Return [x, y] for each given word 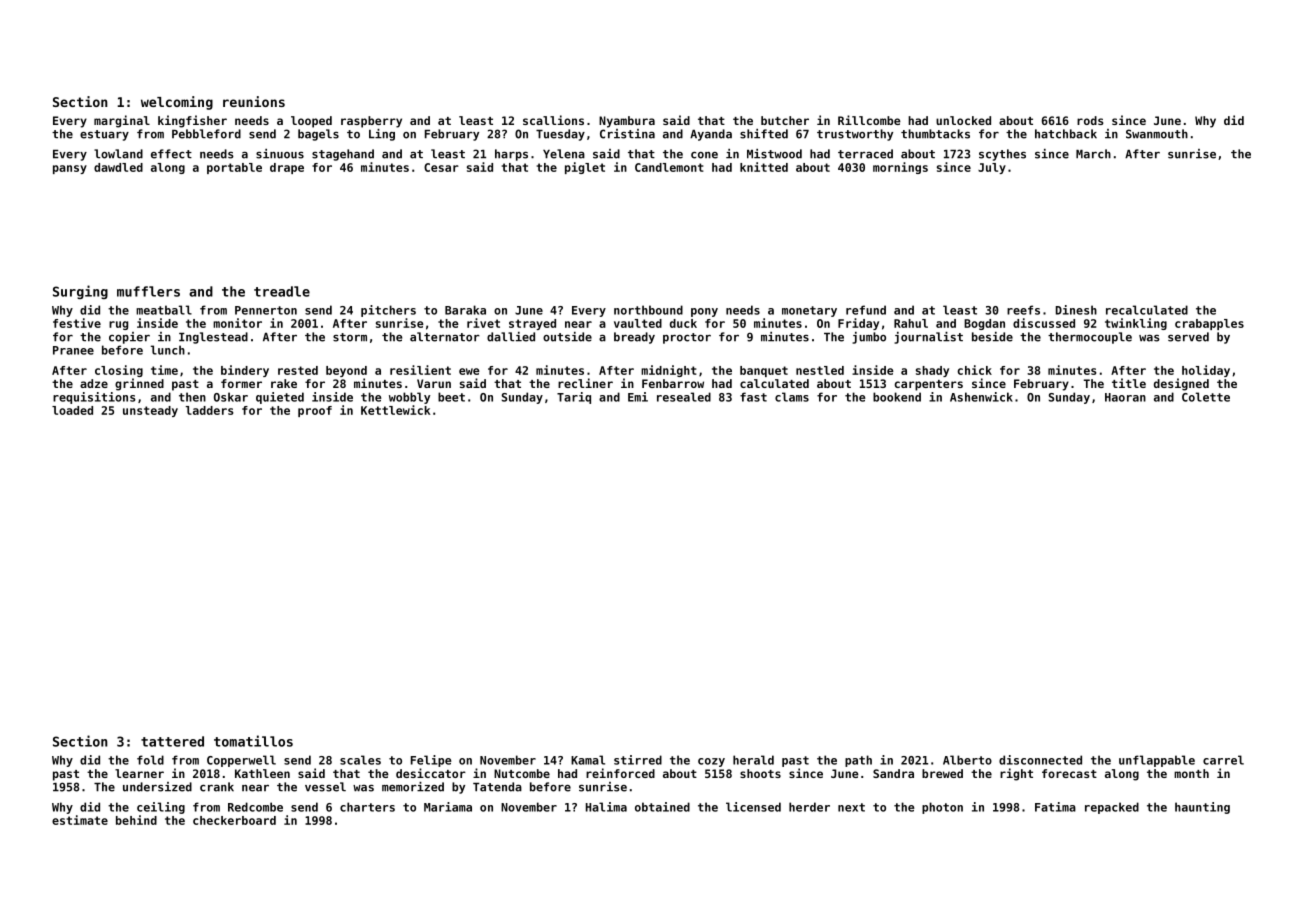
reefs [1023, 310]
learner [139, 773]
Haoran [1125, 397]
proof [315, 411]
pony [704, 312]
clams [792, 397]
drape [287, 168]
